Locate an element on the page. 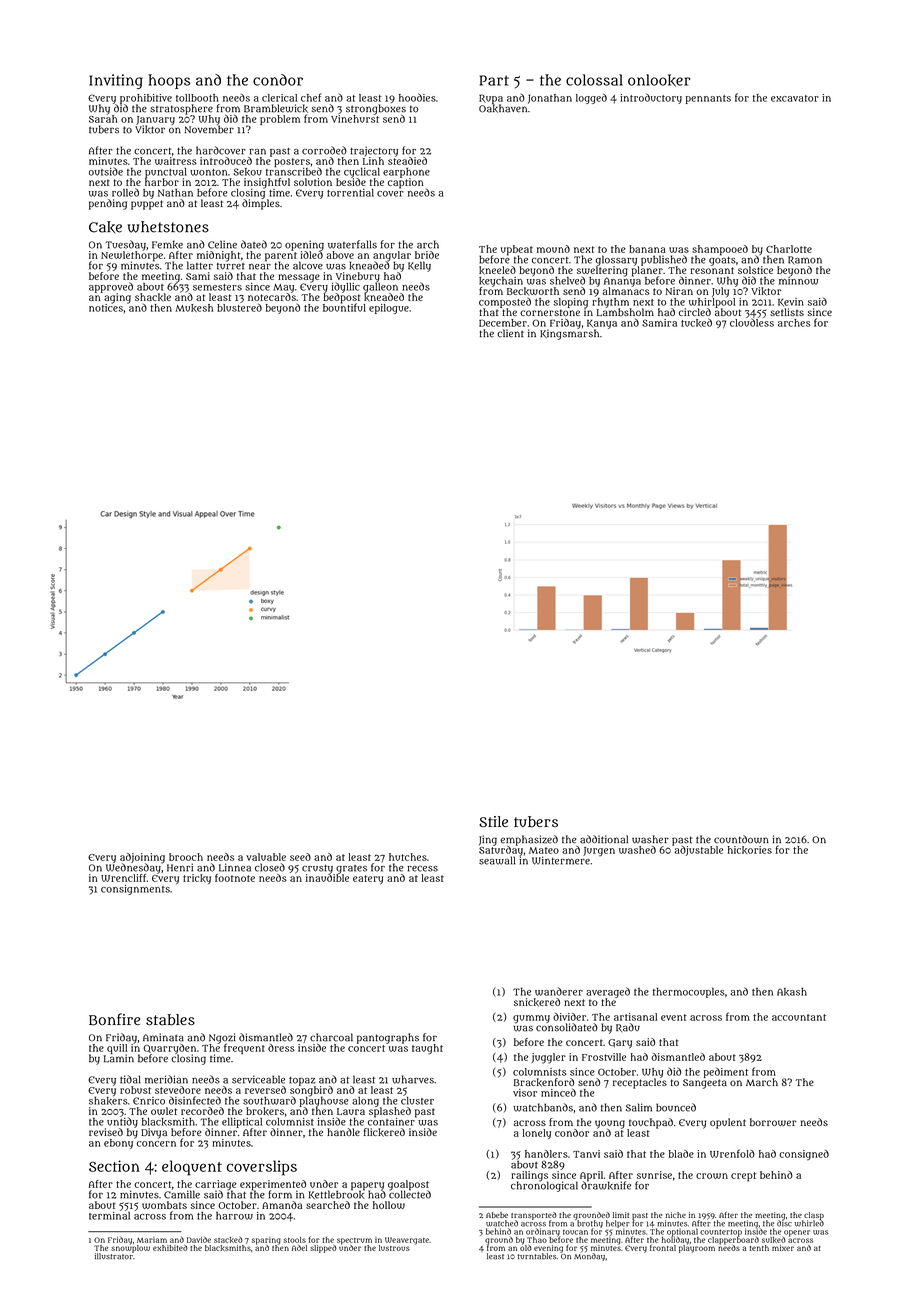  terminal is located at coordinates (109, 1216).
